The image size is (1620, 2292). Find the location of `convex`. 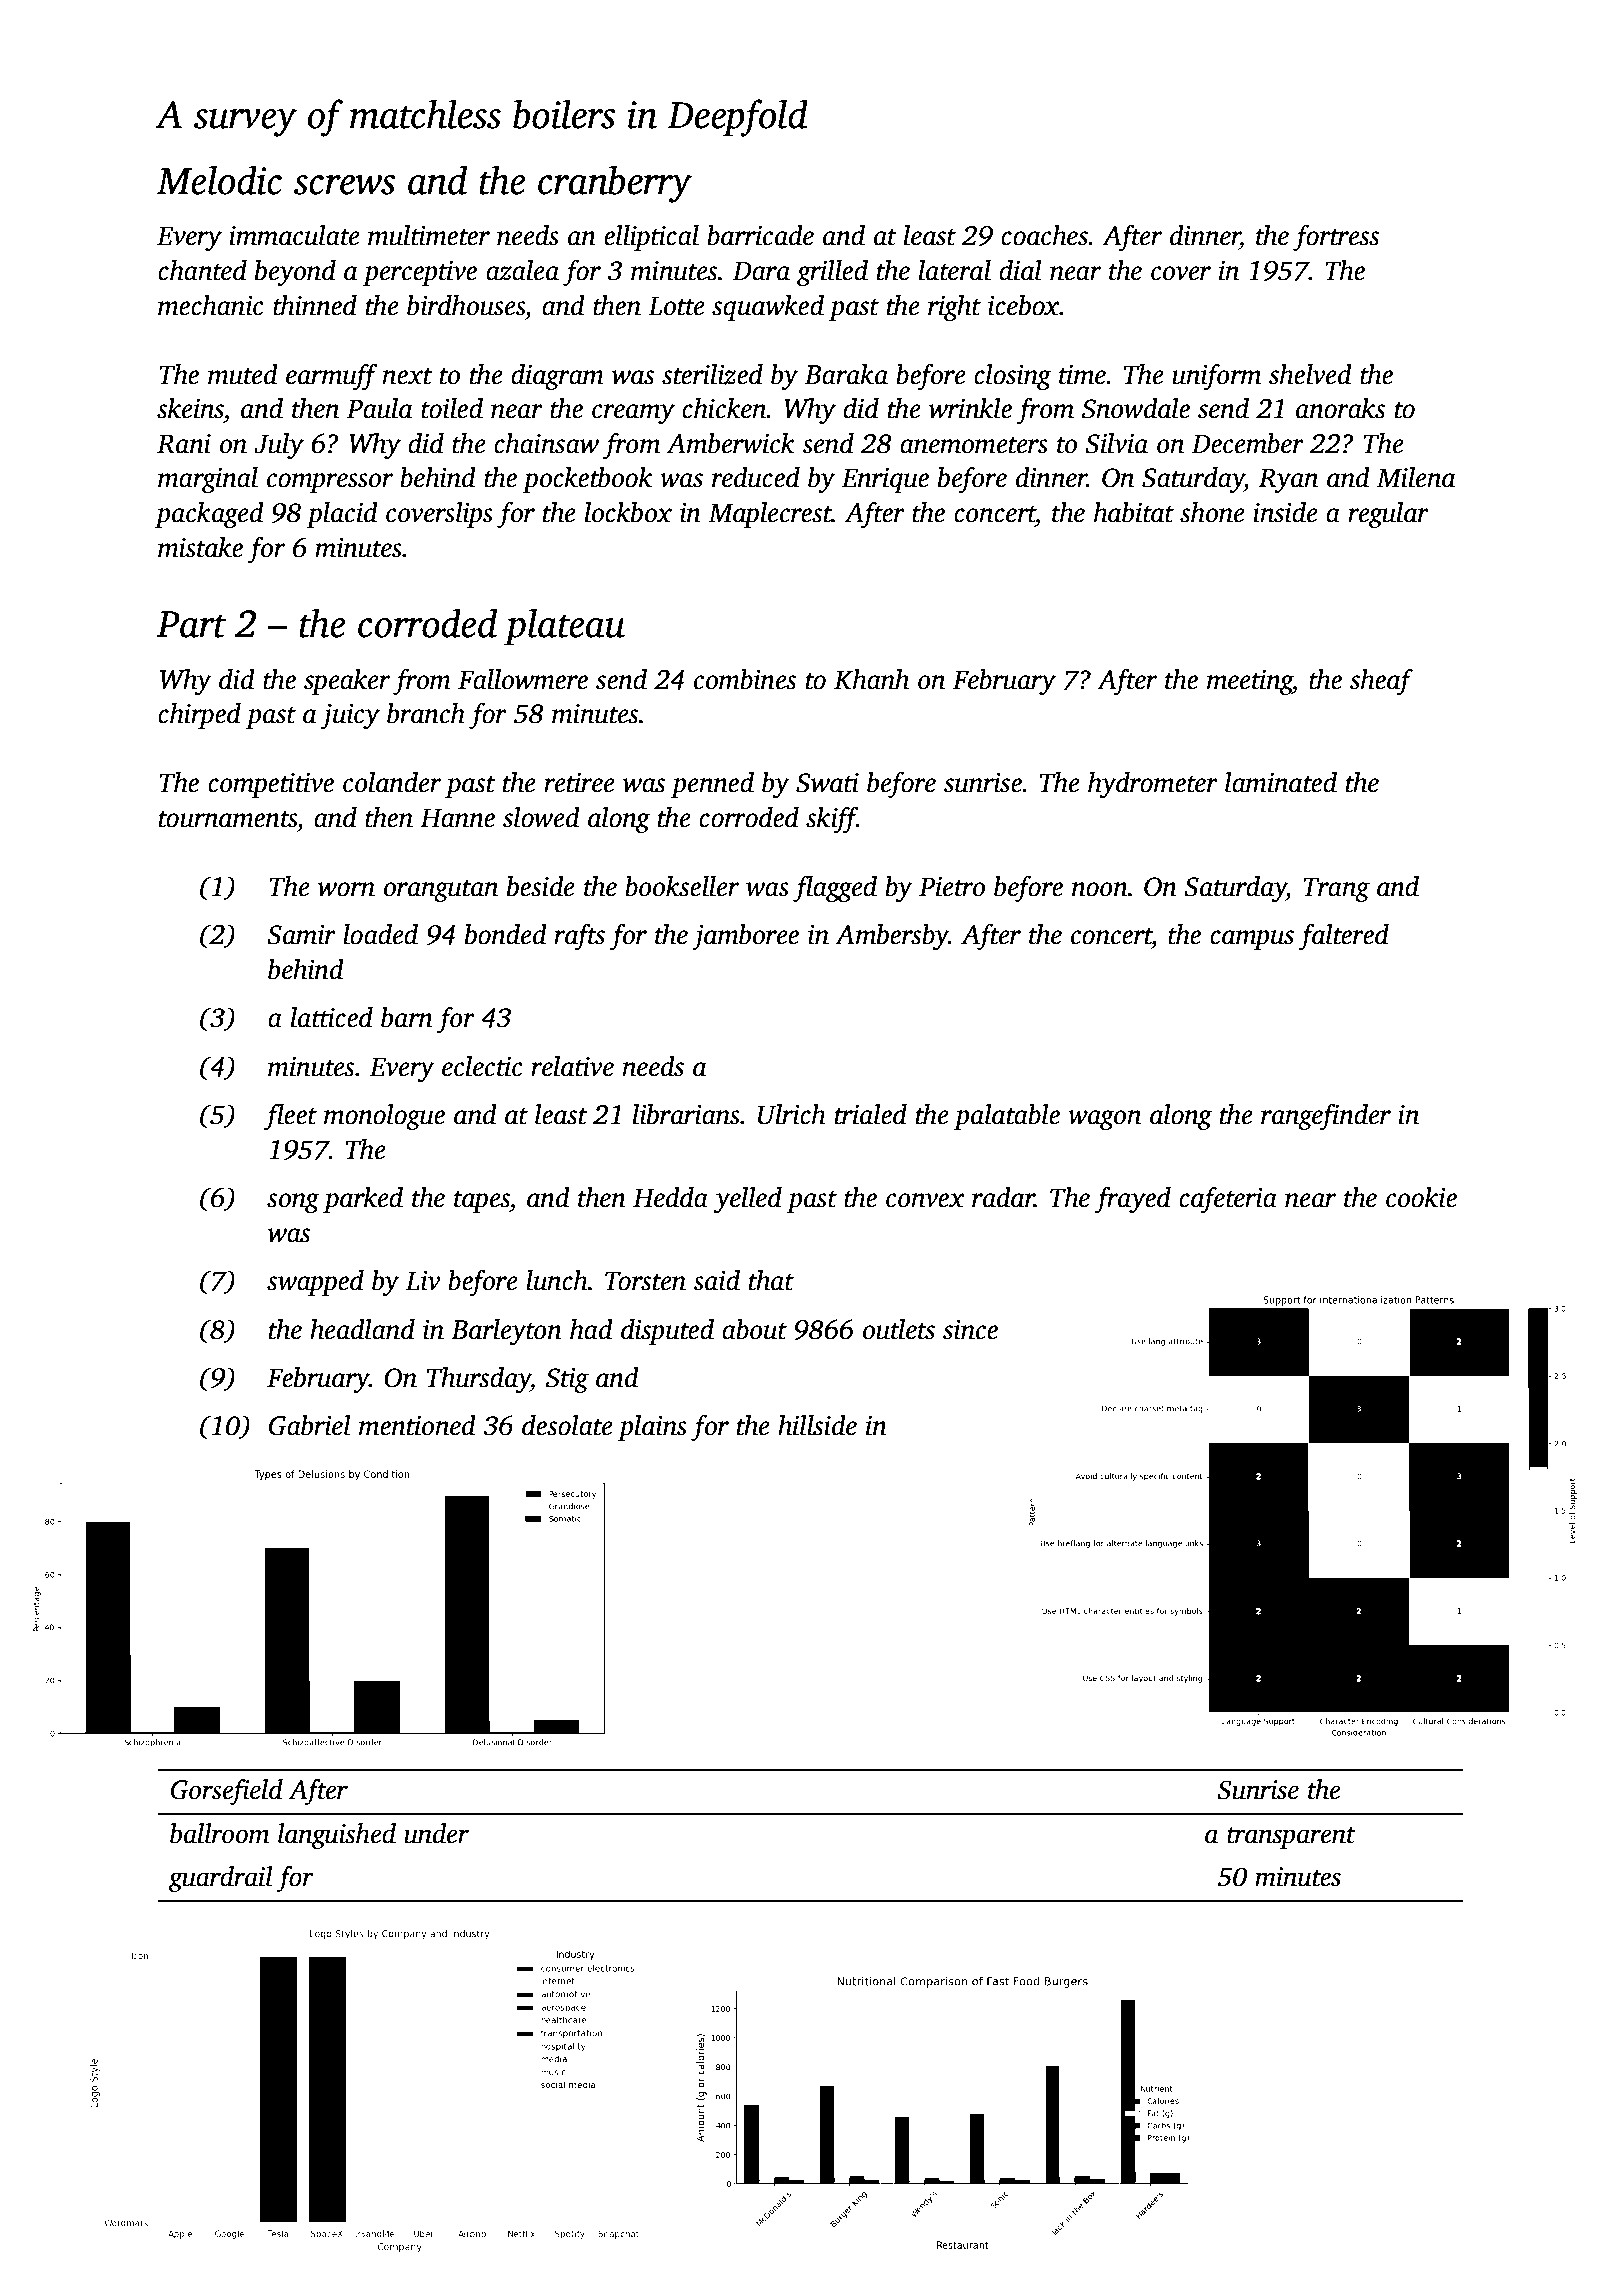

convex is located at coordinates (925, 1200).
